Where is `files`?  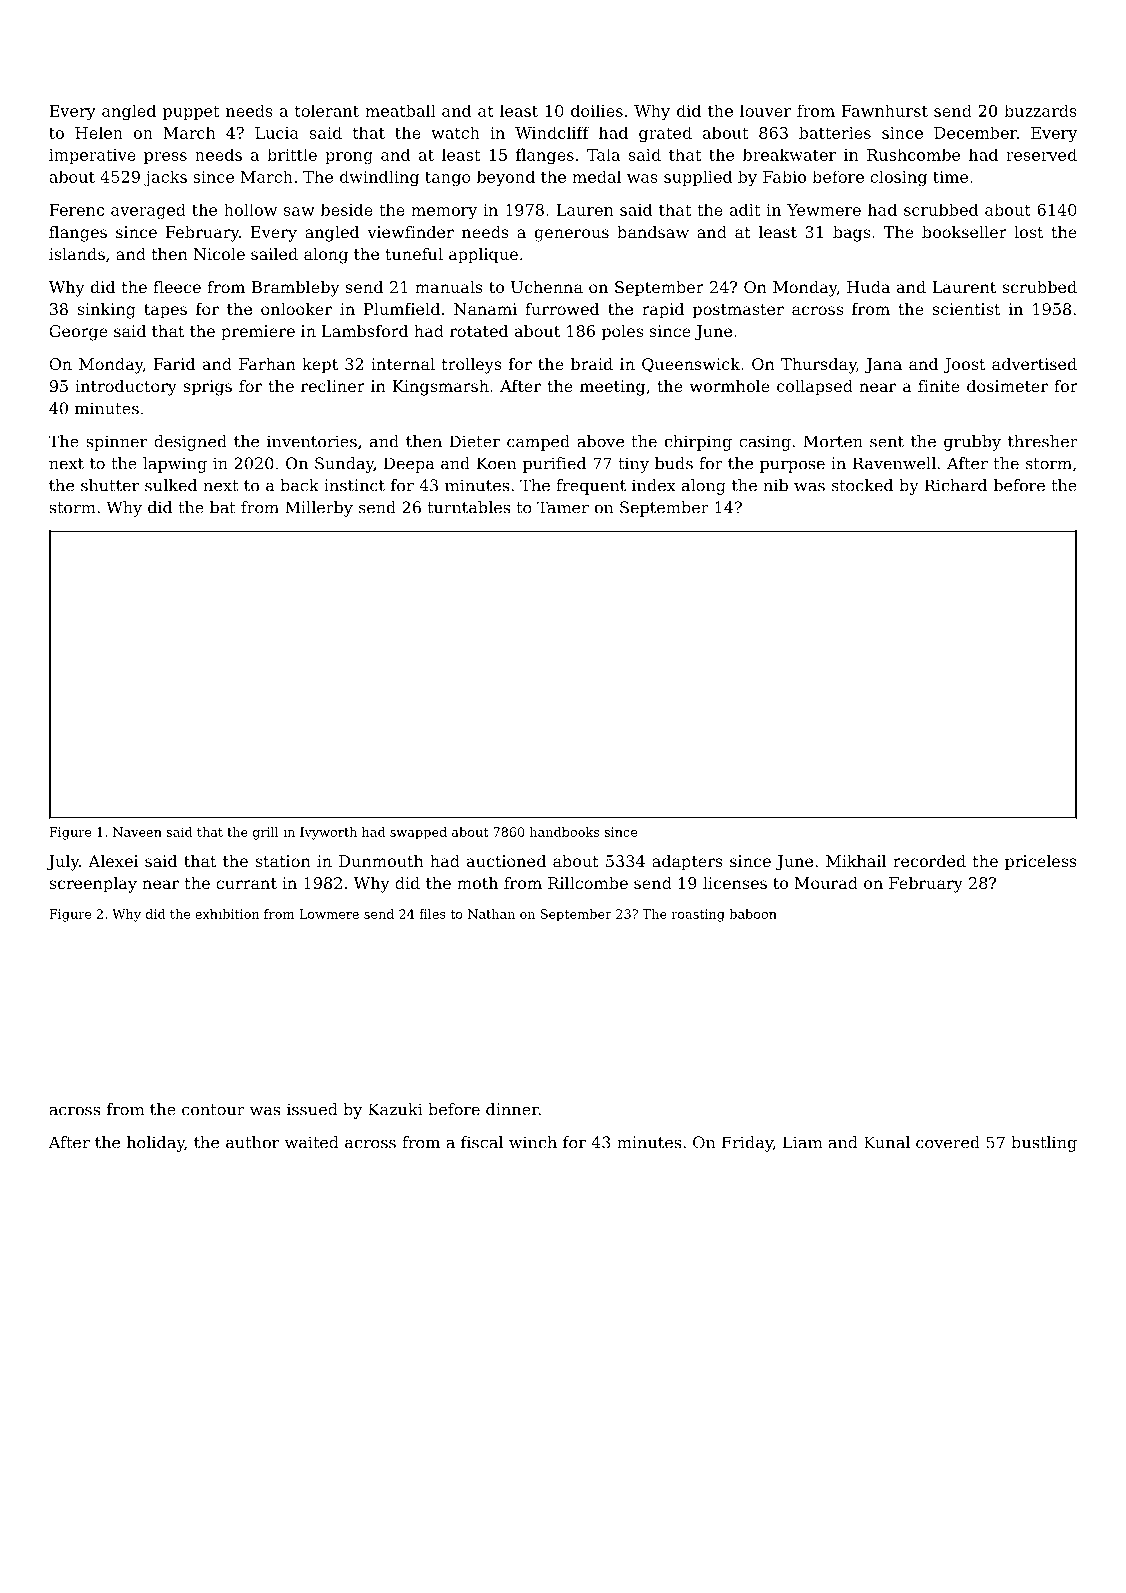 files is located at coordinates (432, 914).
